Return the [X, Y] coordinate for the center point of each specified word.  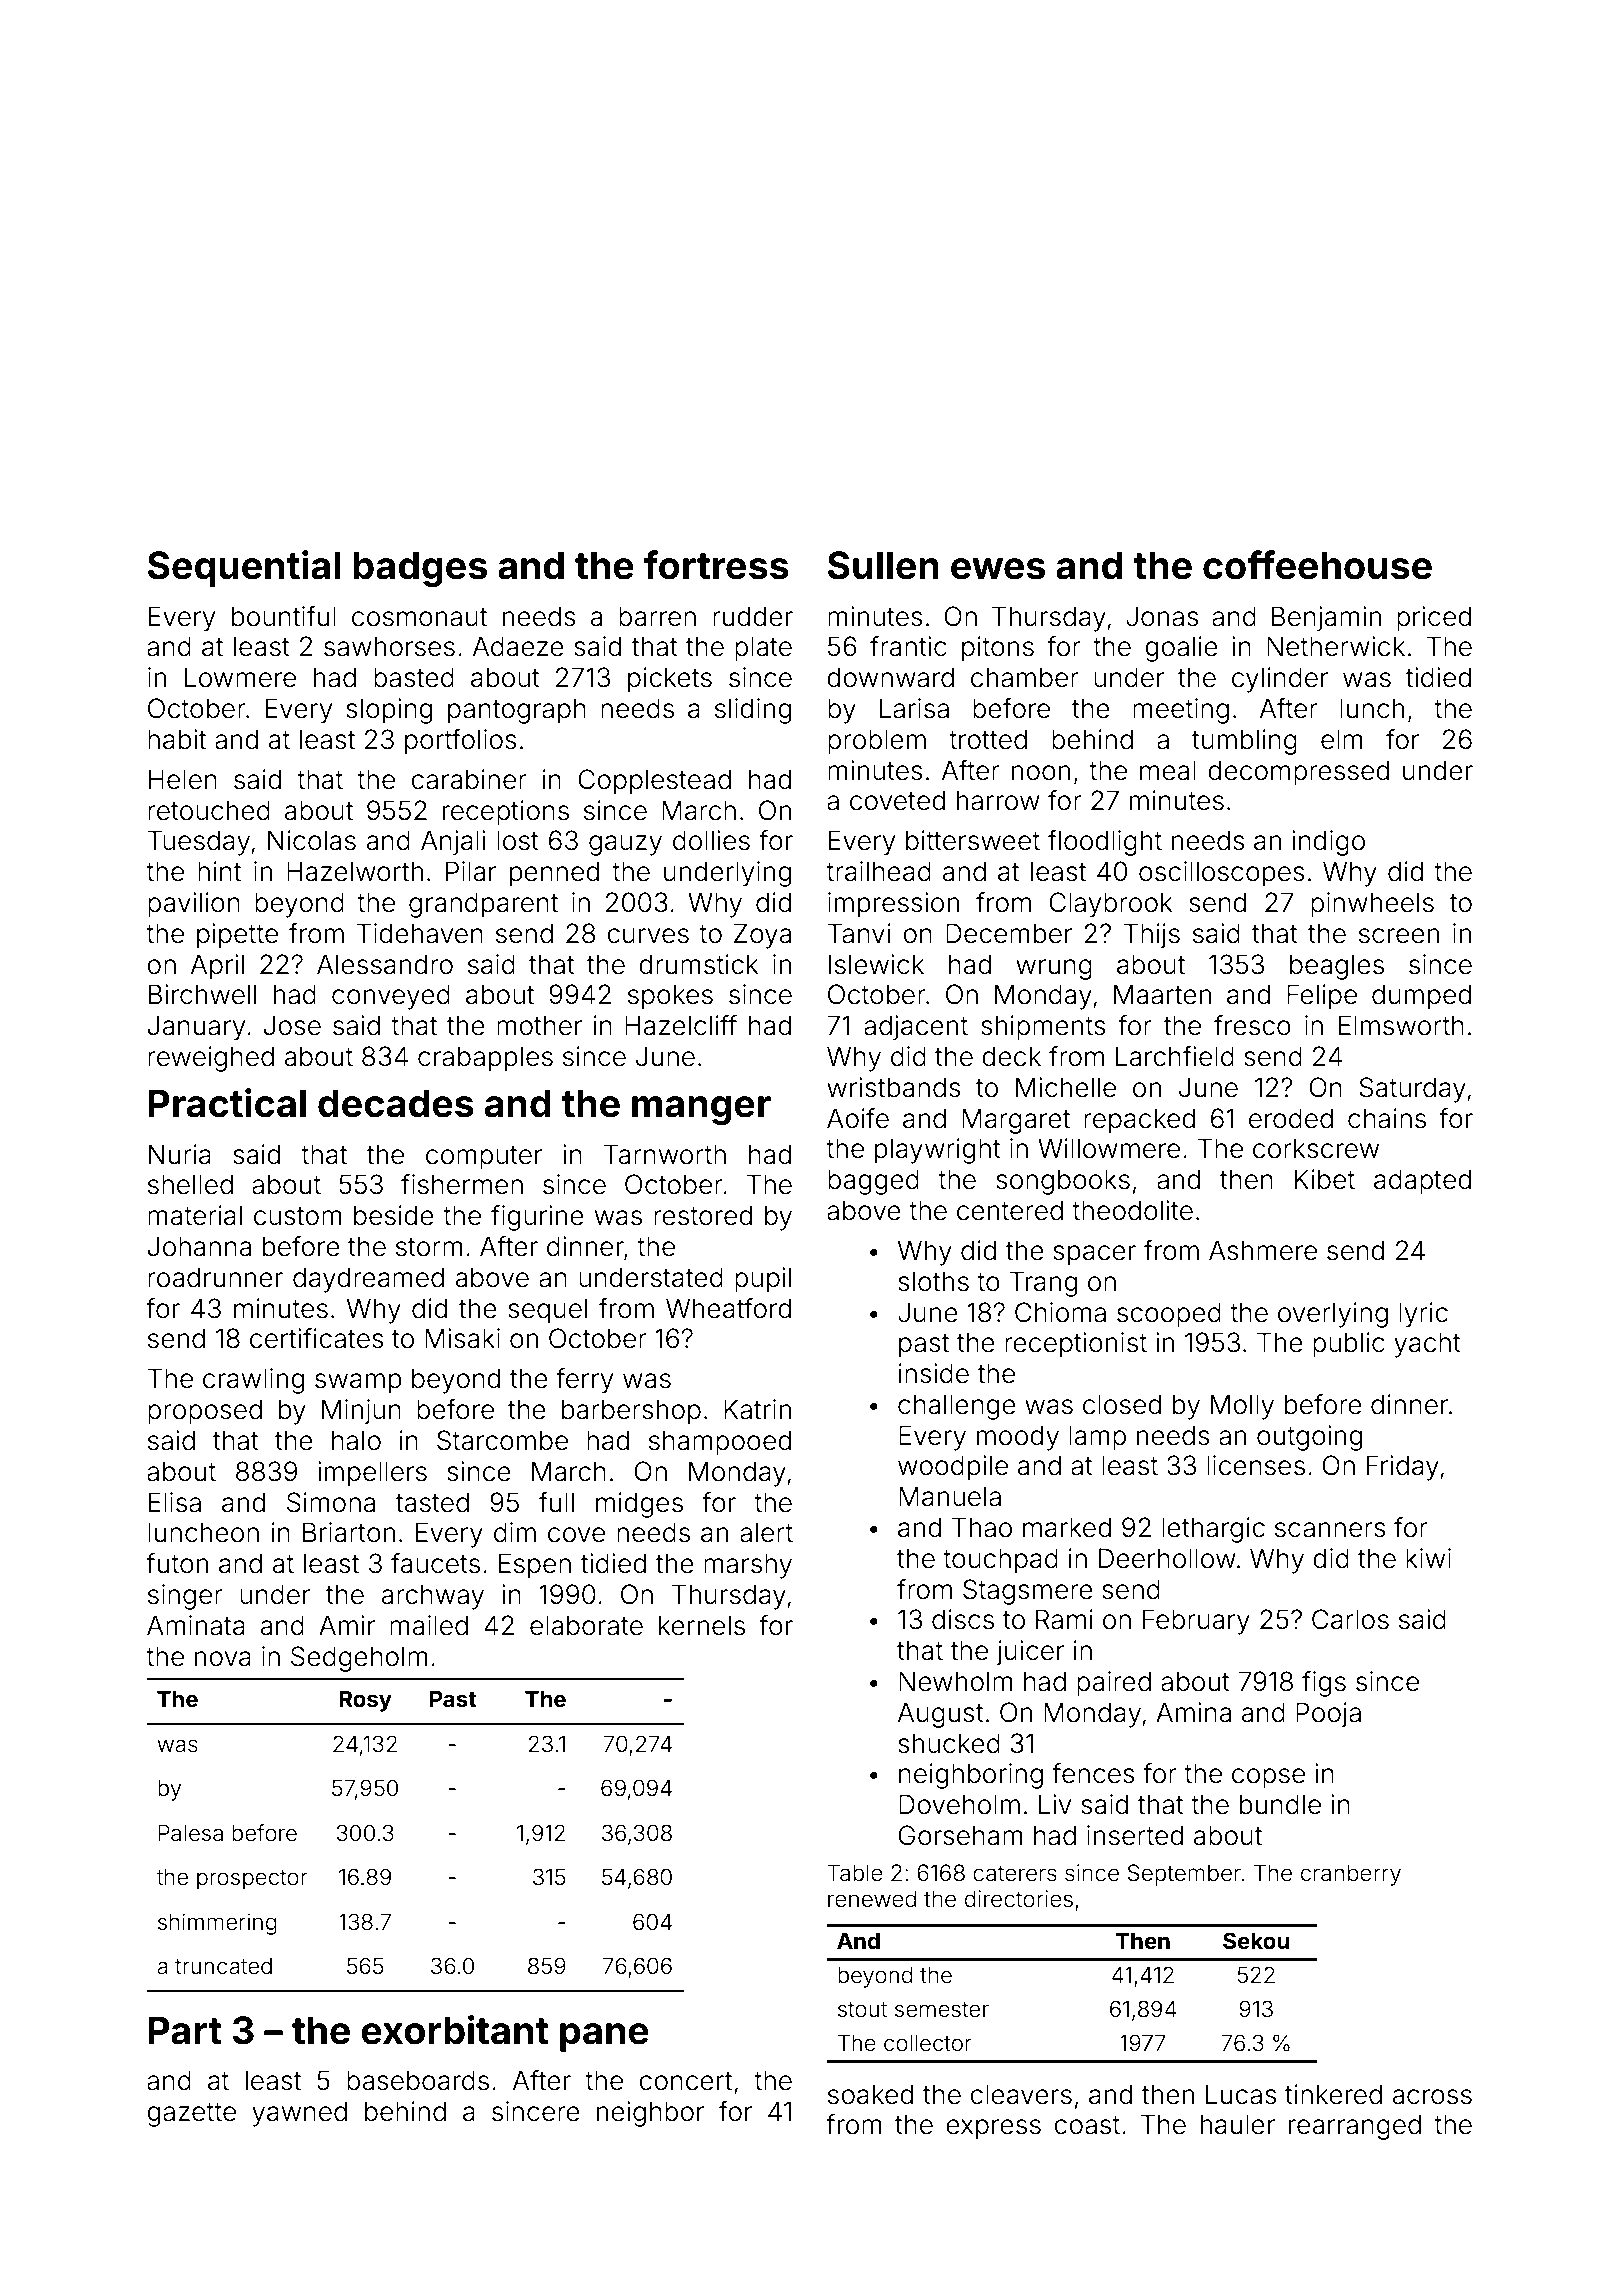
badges [420, 569]
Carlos [1350, 1619]
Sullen [883, 565]
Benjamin [1326, 619]
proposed [205, 1412]
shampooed [720, 1443]
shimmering [217, 1924]
